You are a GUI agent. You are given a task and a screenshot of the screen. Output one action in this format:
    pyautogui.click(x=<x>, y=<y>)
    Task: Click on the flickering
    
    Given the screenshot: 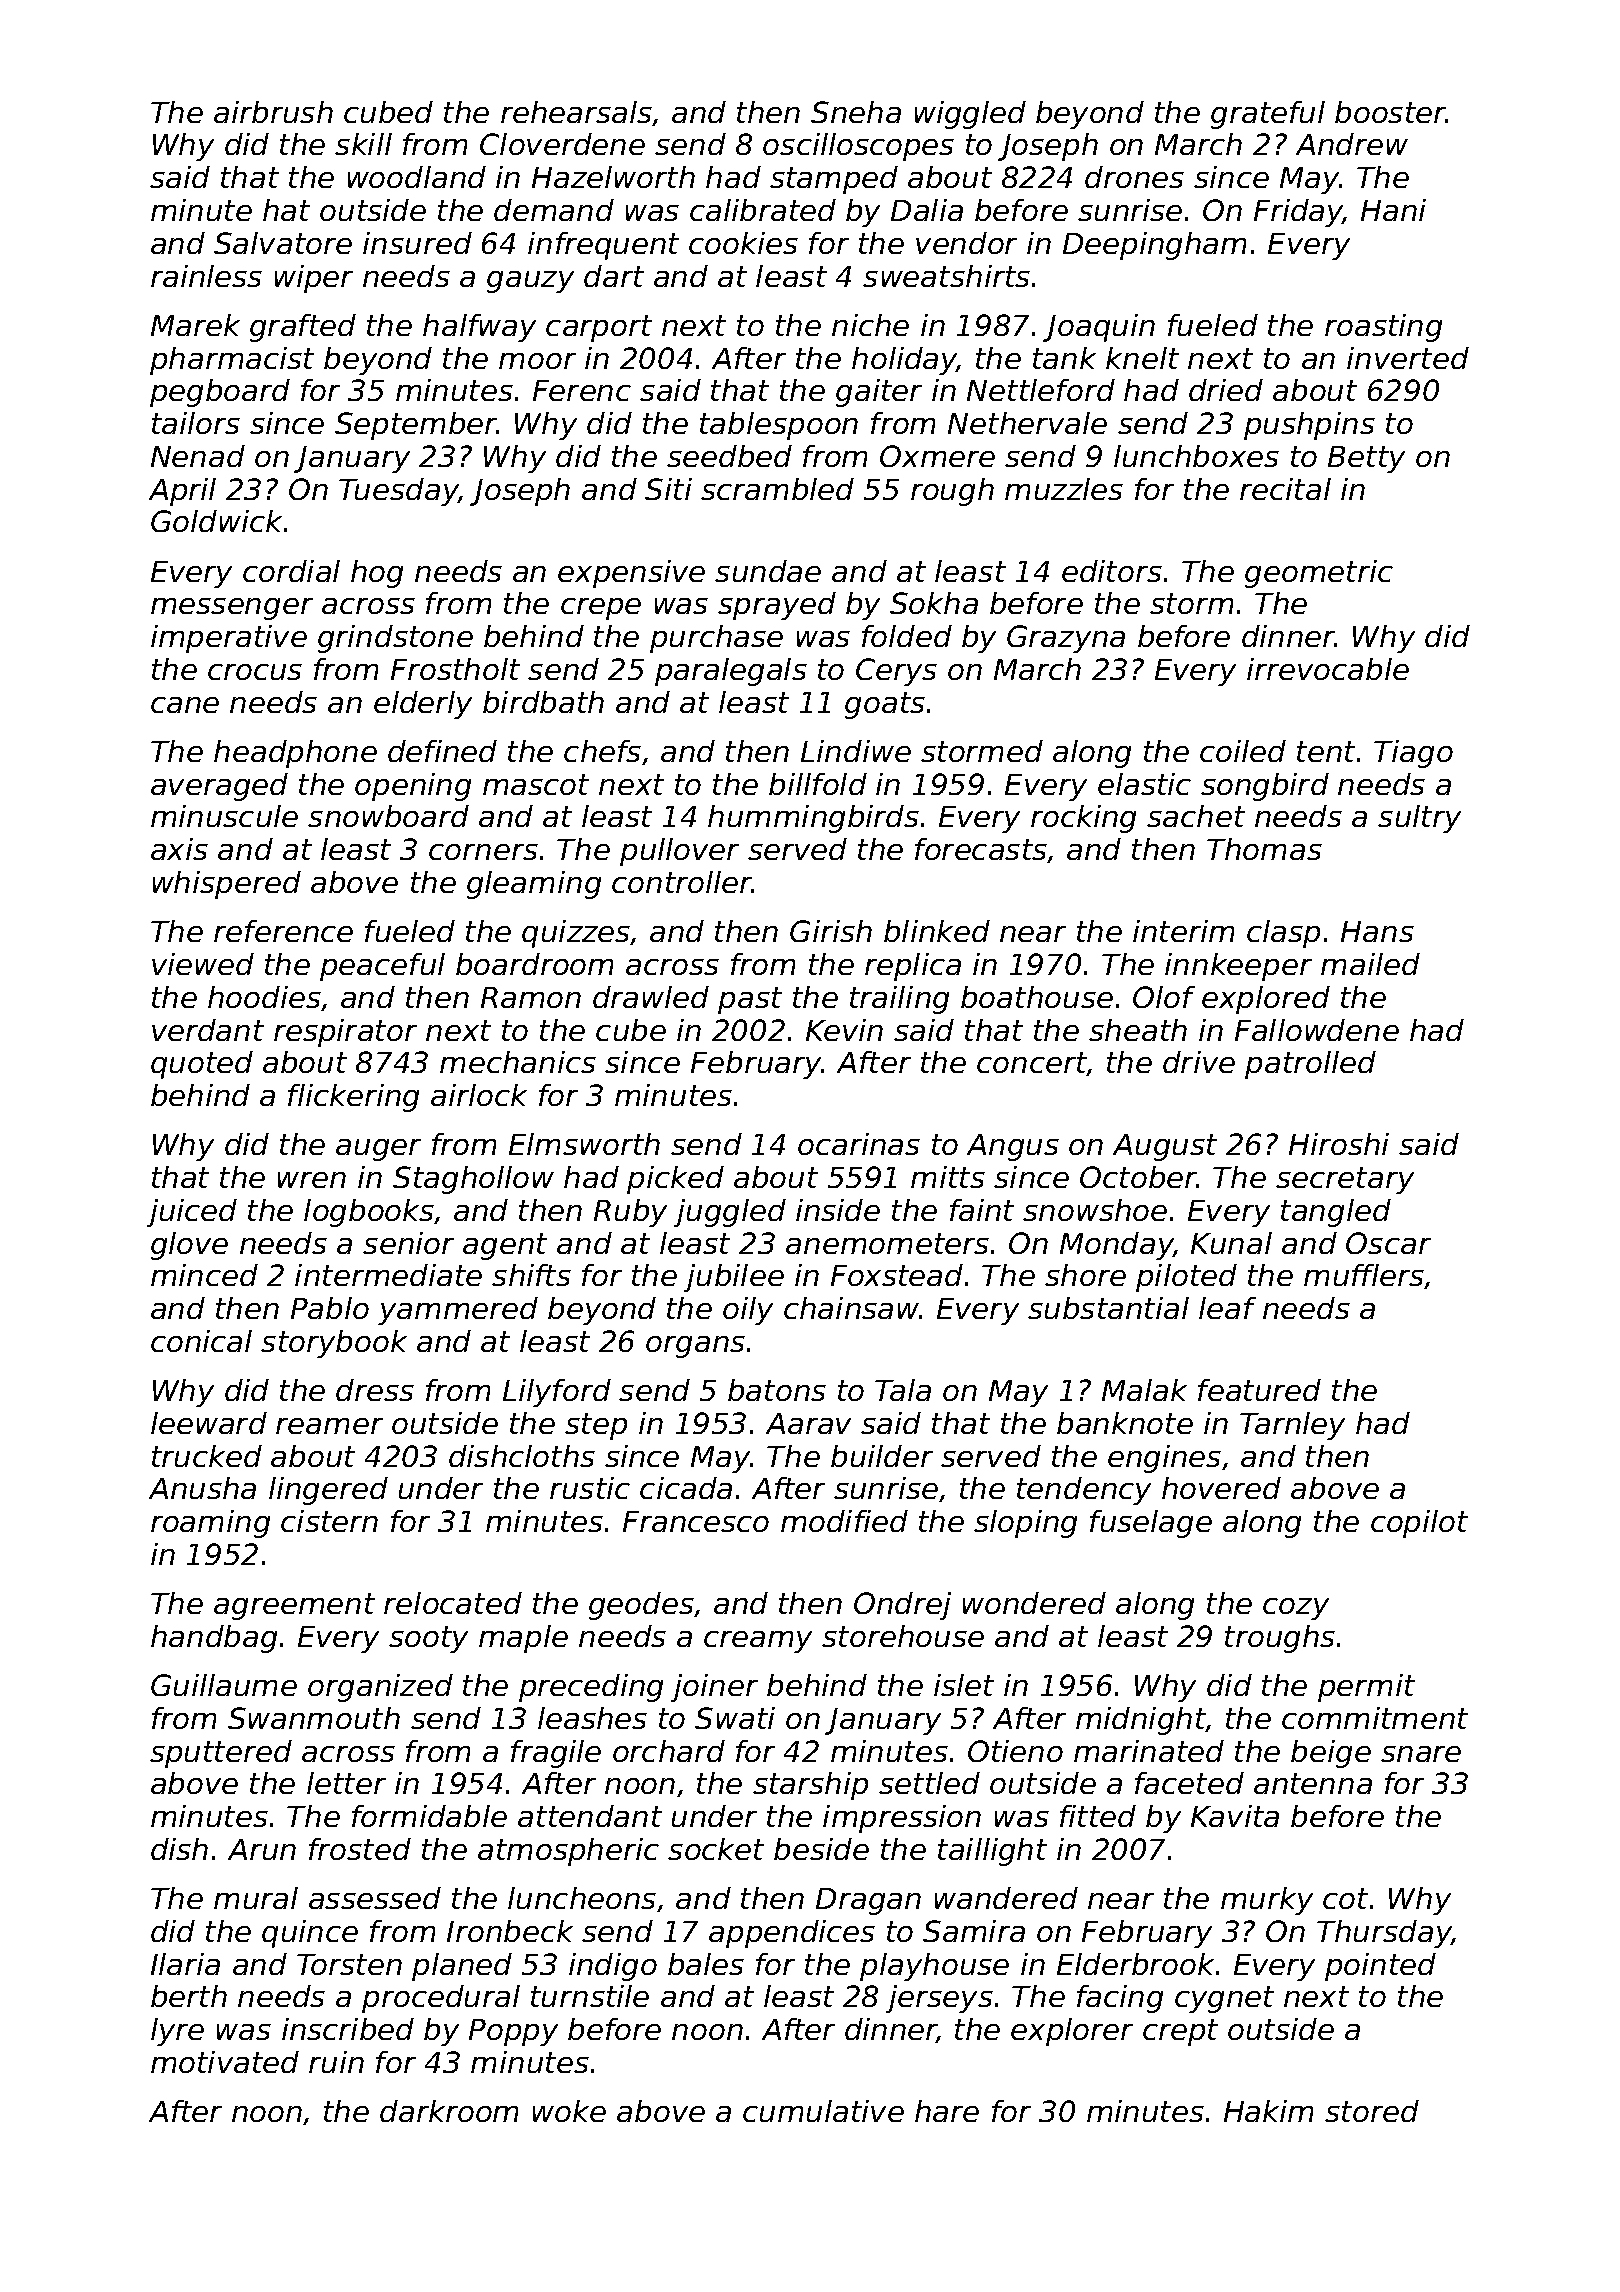 What is the action you would take?
    pyautogui.click(x=353, y=1098)
